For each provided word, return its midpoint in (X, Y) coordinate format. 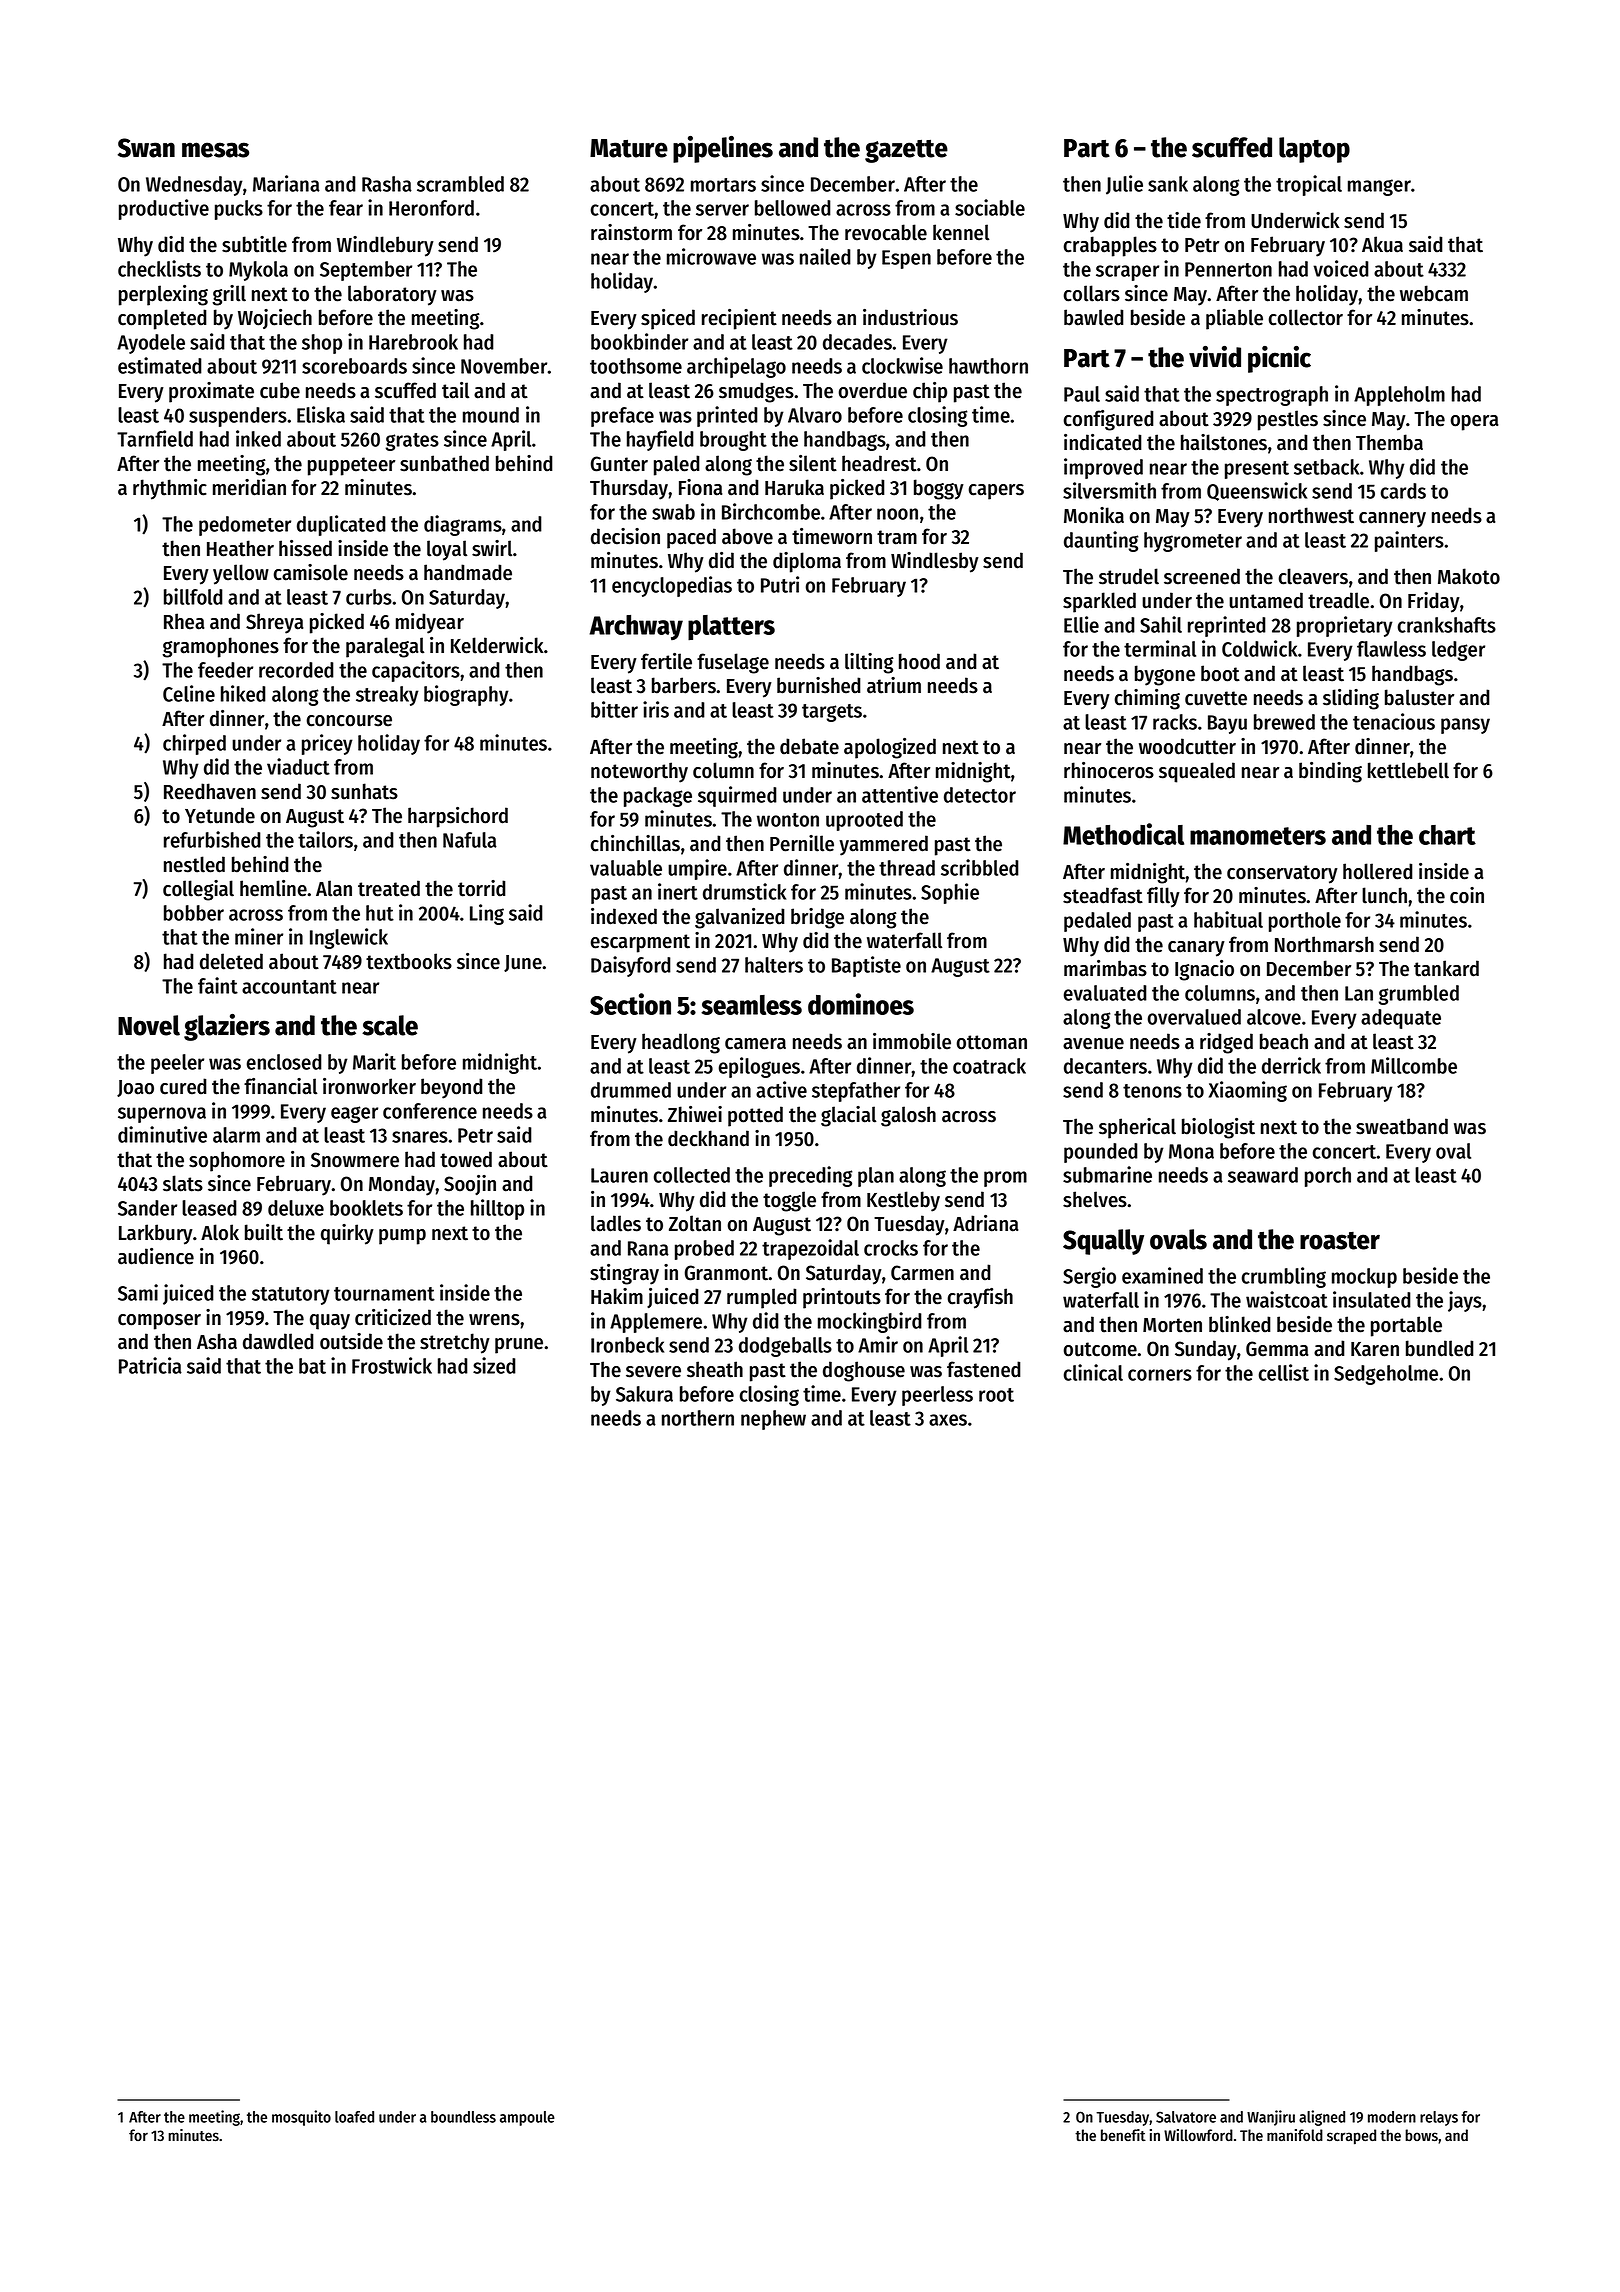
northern (698, 1418)
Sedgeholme (1386, 1375)
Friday (1434, 602)
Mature (629, 148)
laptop (1314, 150)
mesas (215, 150)
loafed (354, 2117)
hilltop (497, 1209)
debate (809, 746)
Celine (189, 693)
